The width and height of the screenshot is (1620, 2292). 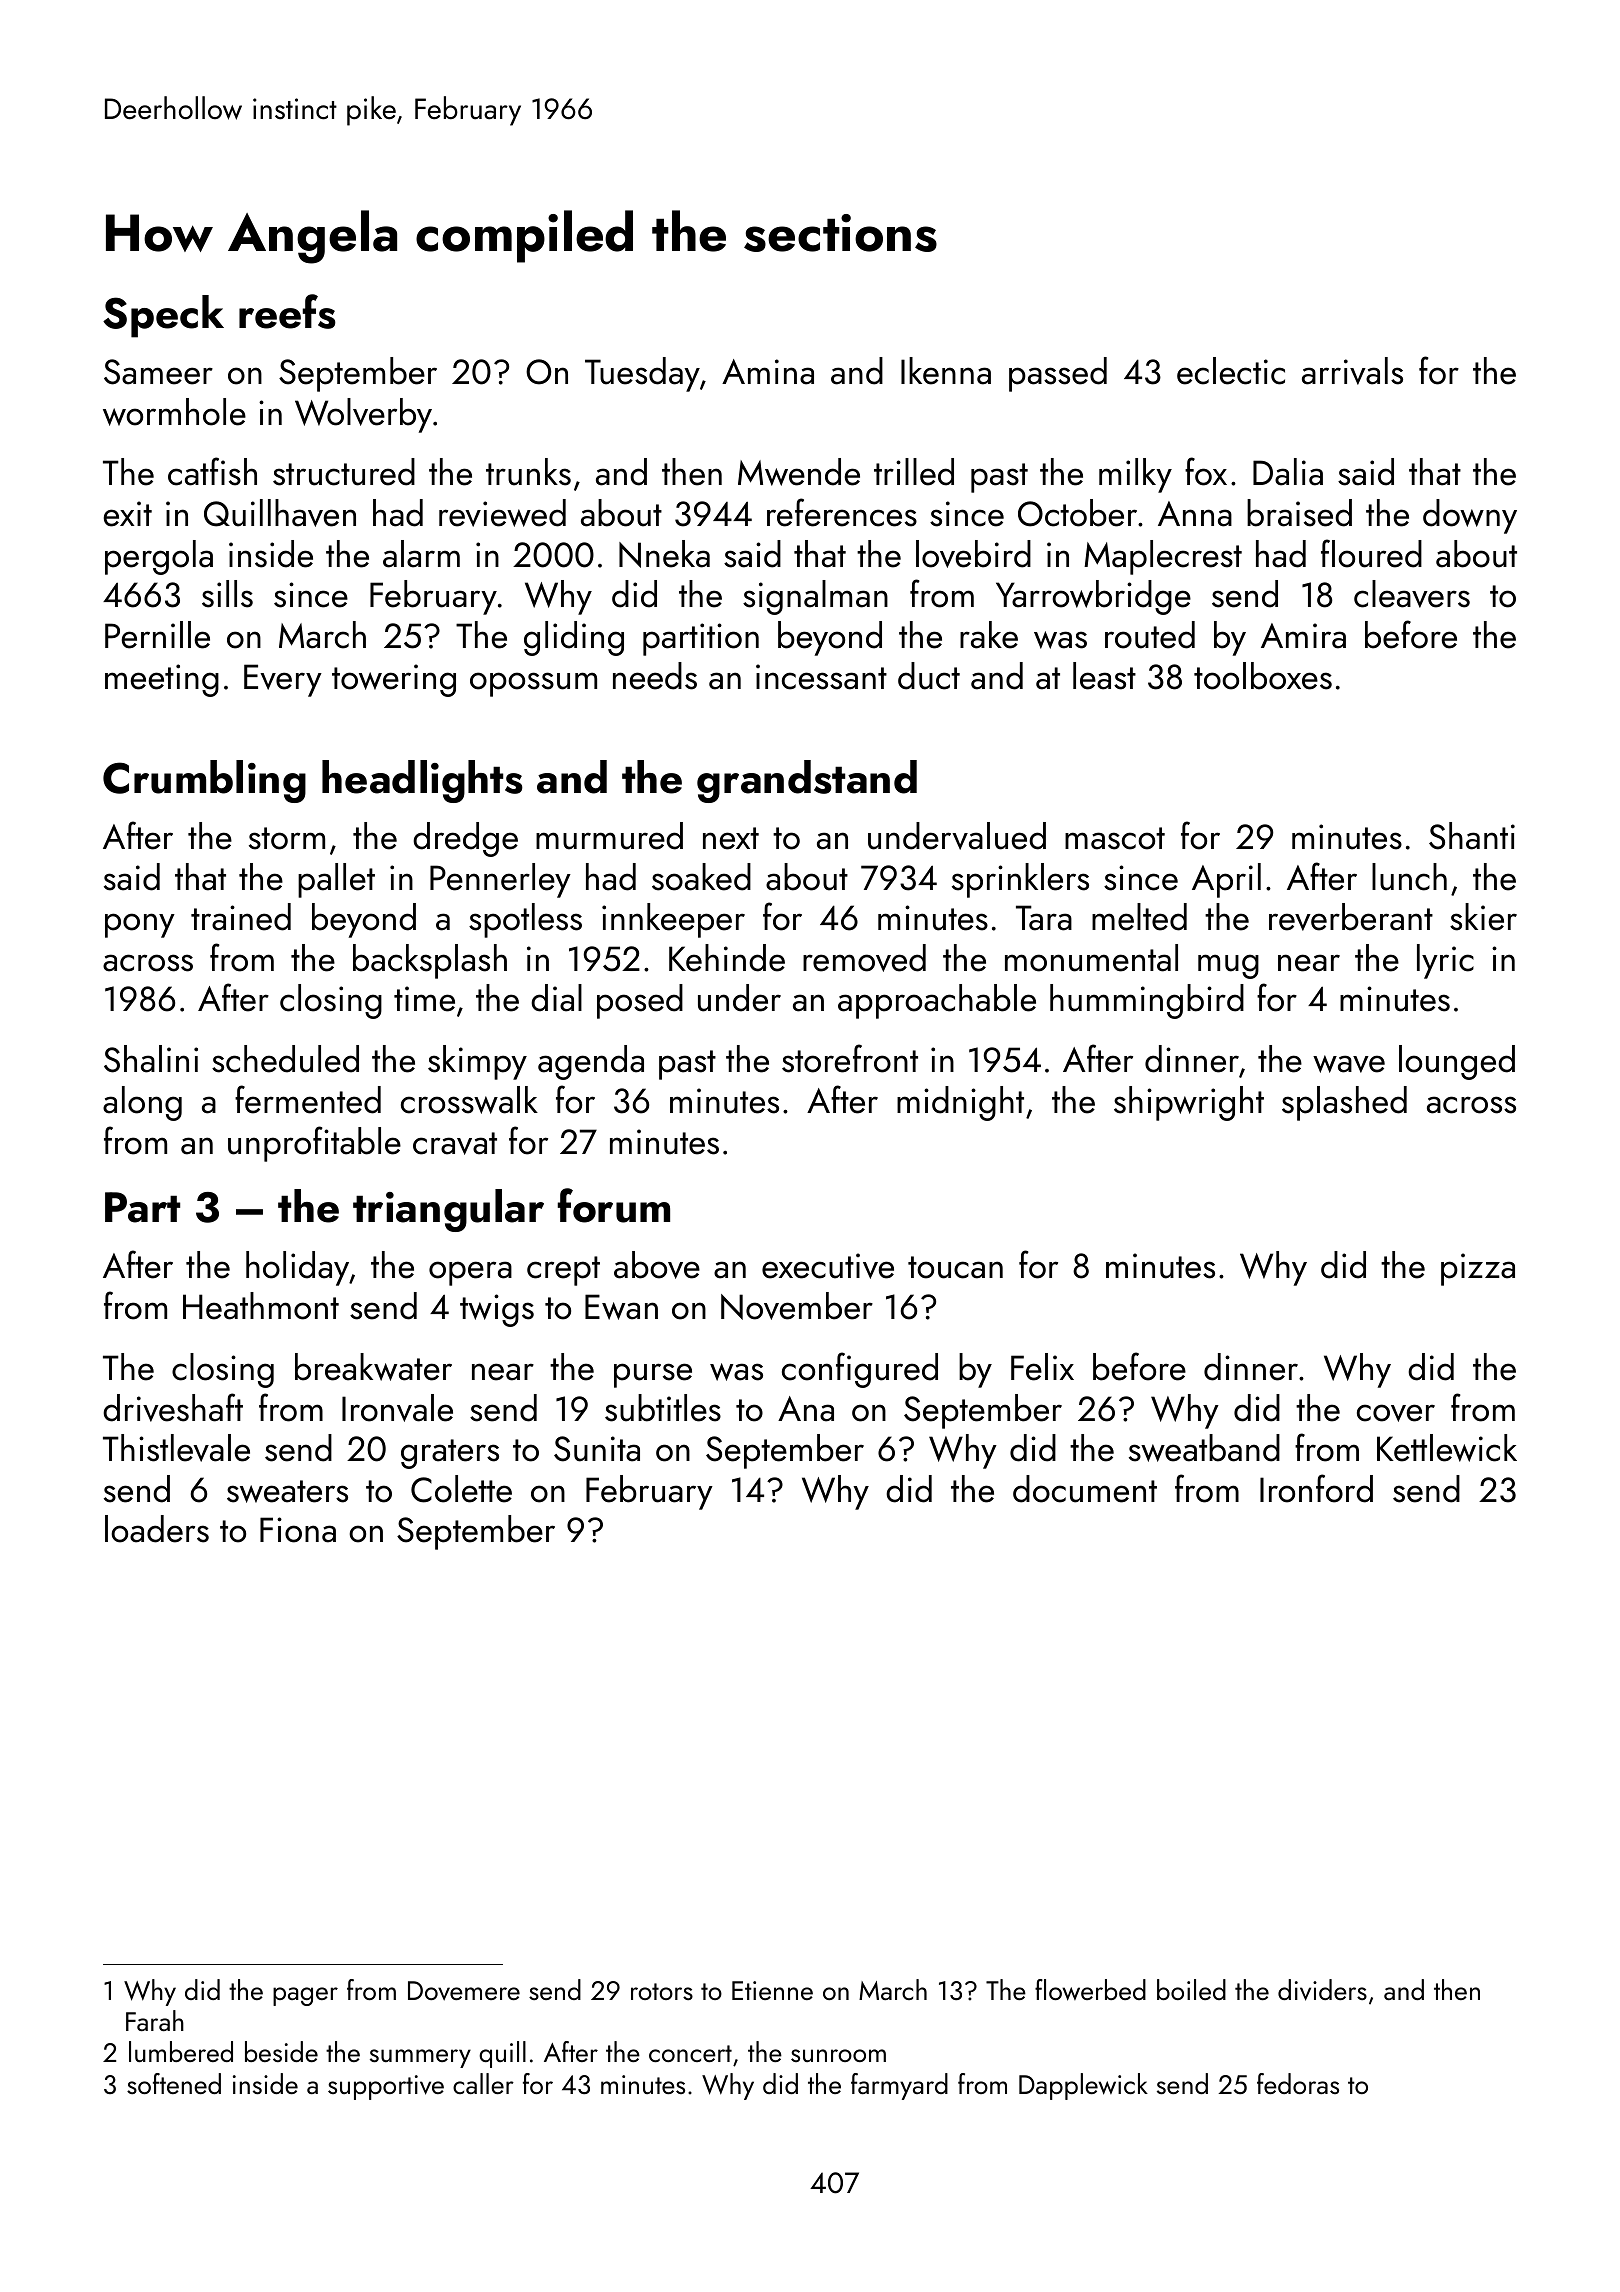 What do you see at coordinates (363, 415) in the screenshot?
I see `Wolverby` at bounding box center [363, 415].
